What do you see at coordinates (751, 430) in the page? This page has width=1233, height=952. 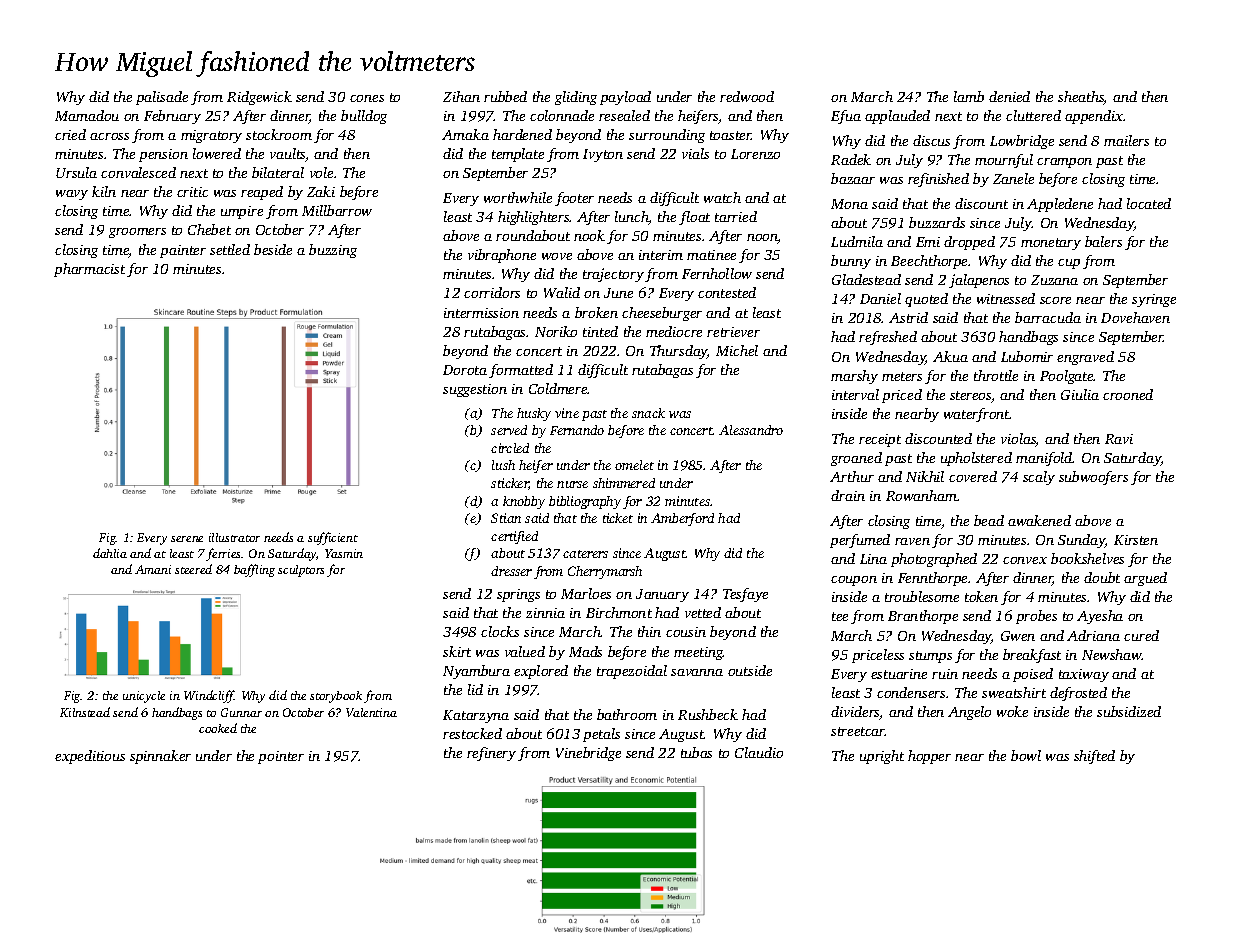 I see `Alessandro` at bounding box center [751, 430].
